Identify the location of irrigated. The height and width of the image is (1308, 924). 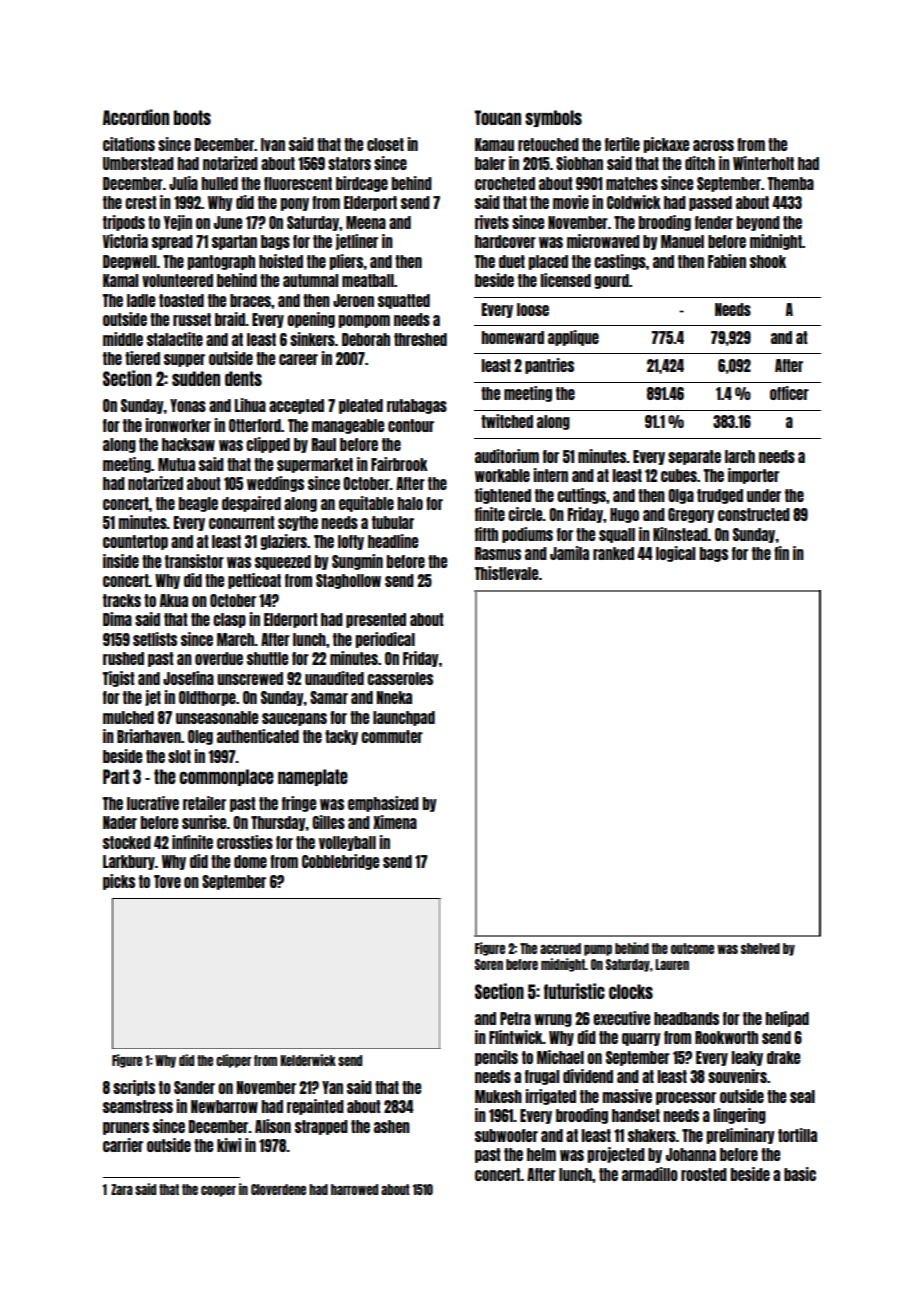
(550, 1097).
